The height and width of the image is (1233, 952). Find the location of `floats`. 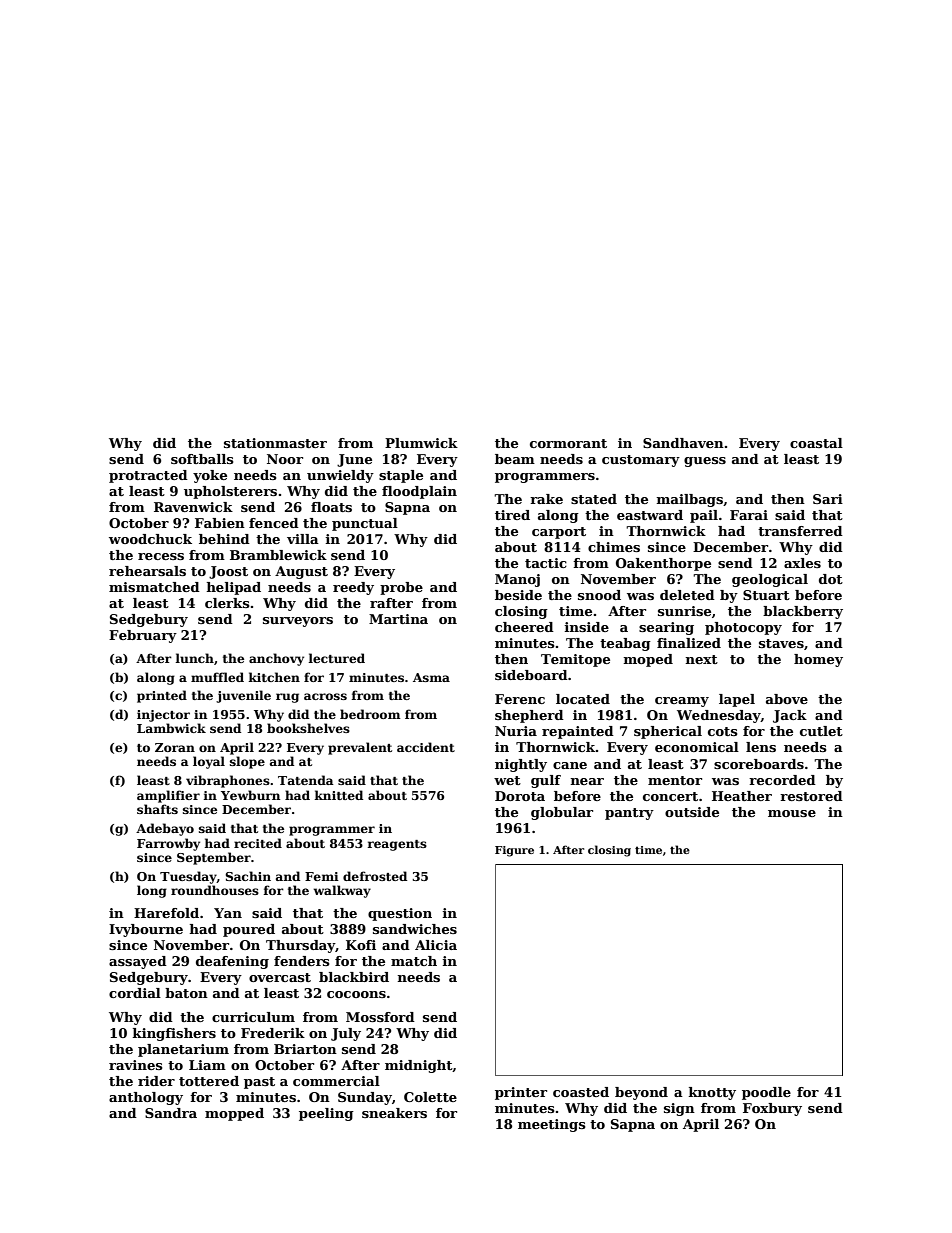

floats is located at coordinates (331, 507).
